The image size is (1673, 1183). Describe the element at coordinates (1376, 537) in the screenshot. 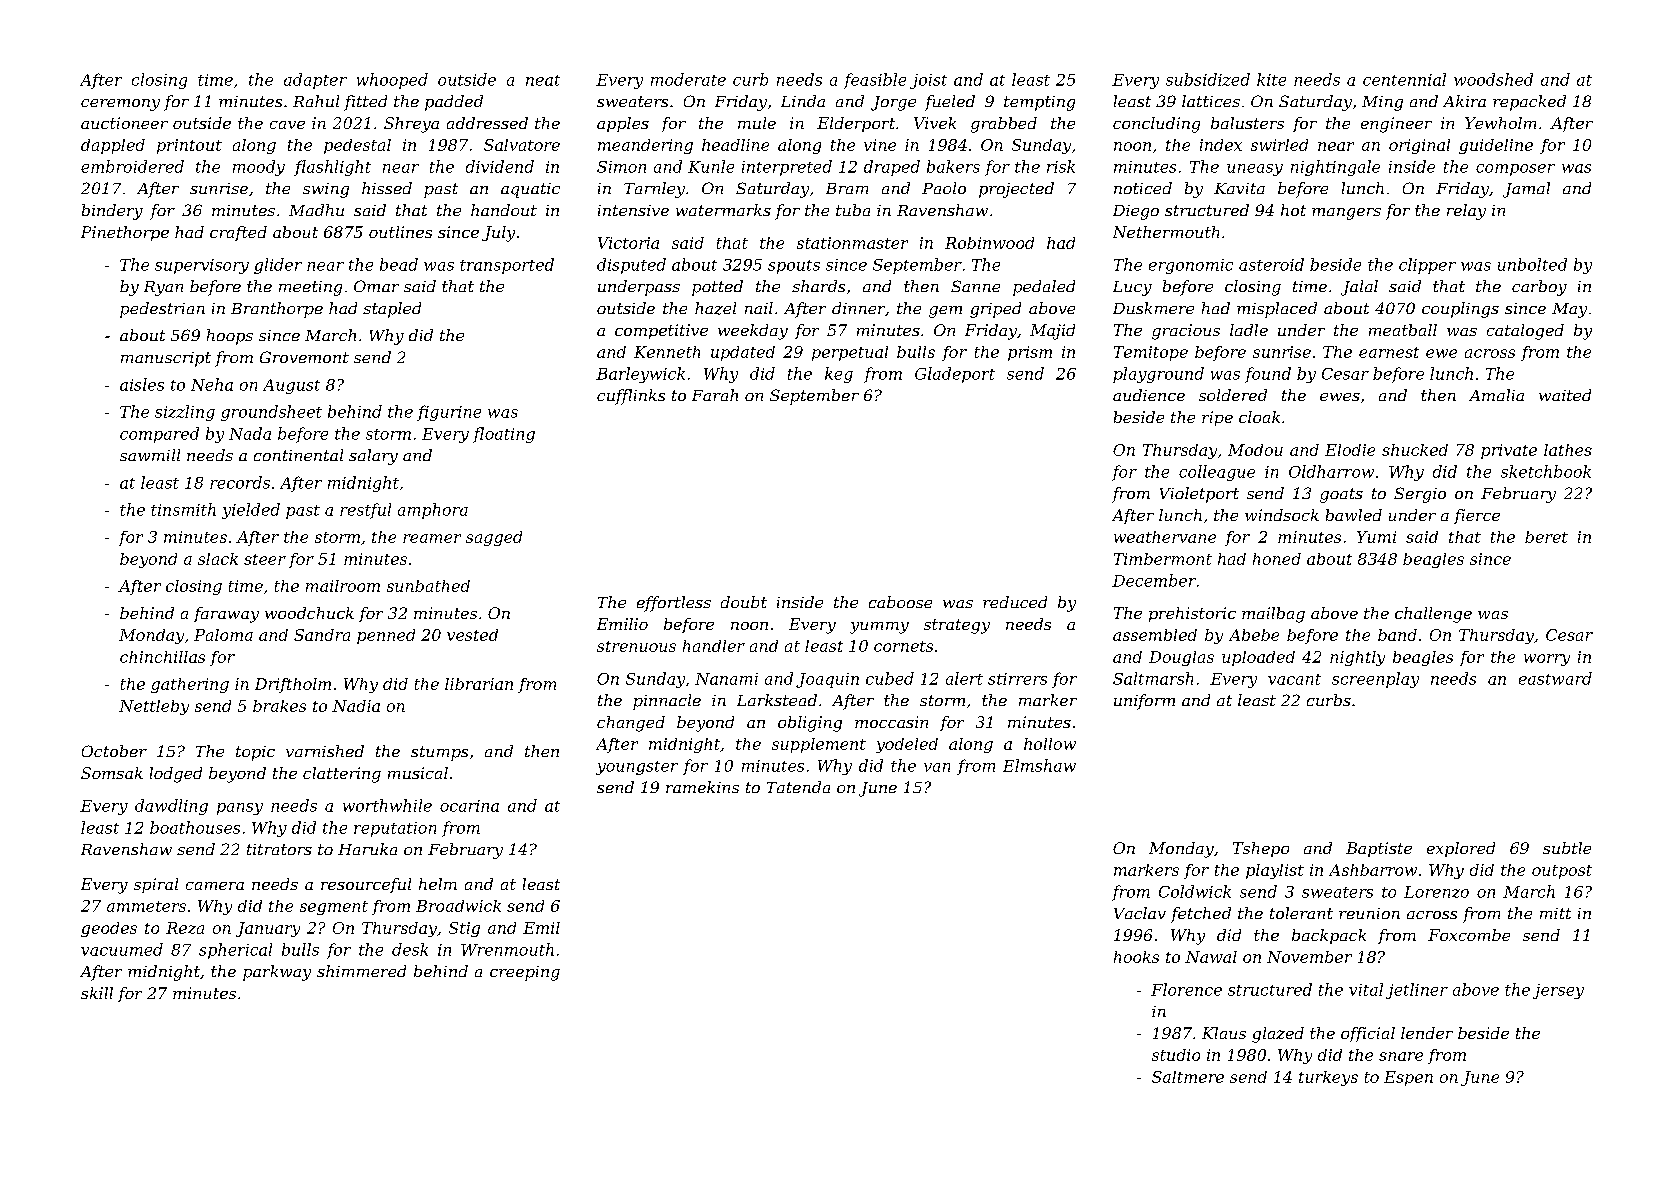

I see `Yumi` at that location.
